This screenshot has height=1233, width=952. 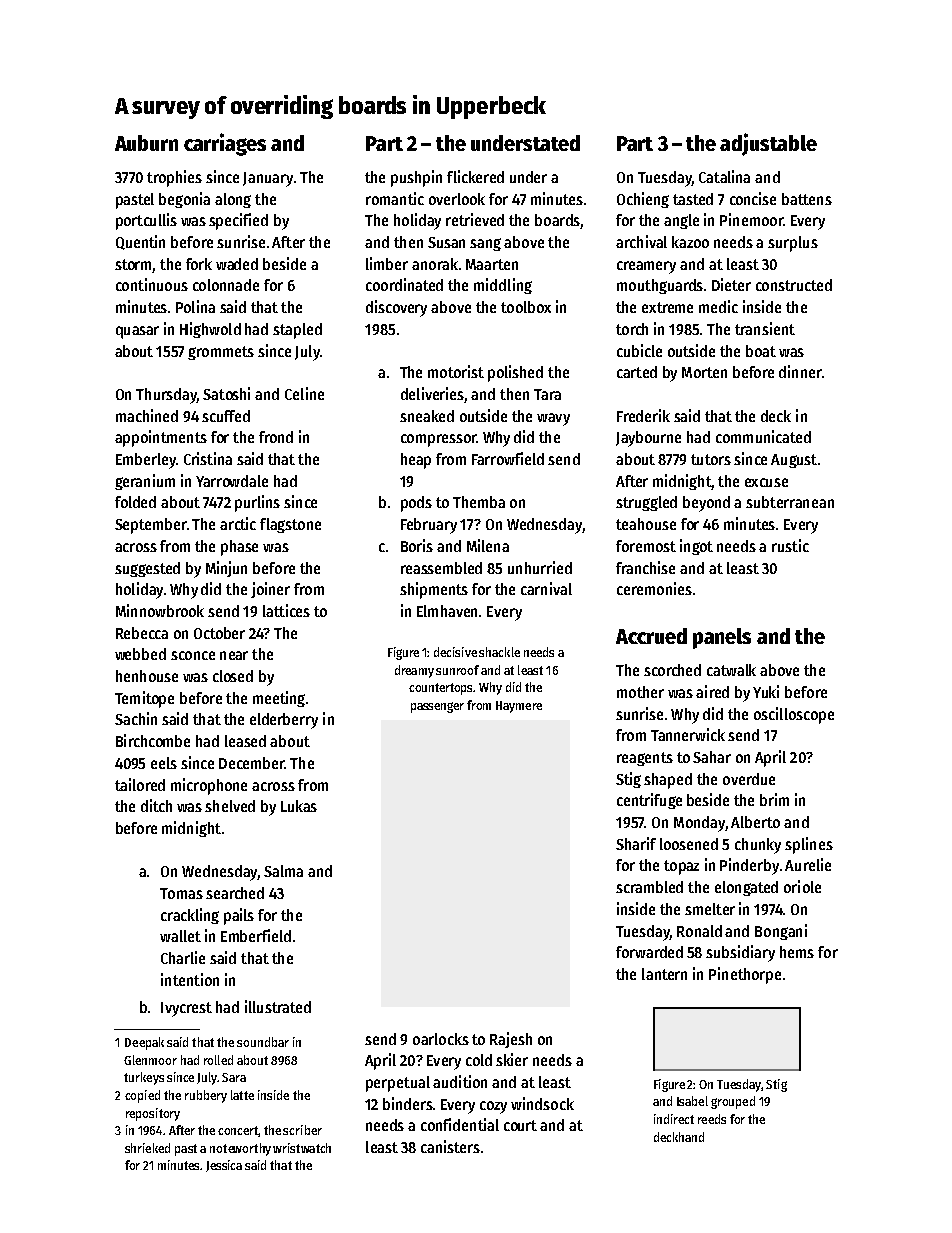 I want to click on angle, so click(x=681, y=221).
